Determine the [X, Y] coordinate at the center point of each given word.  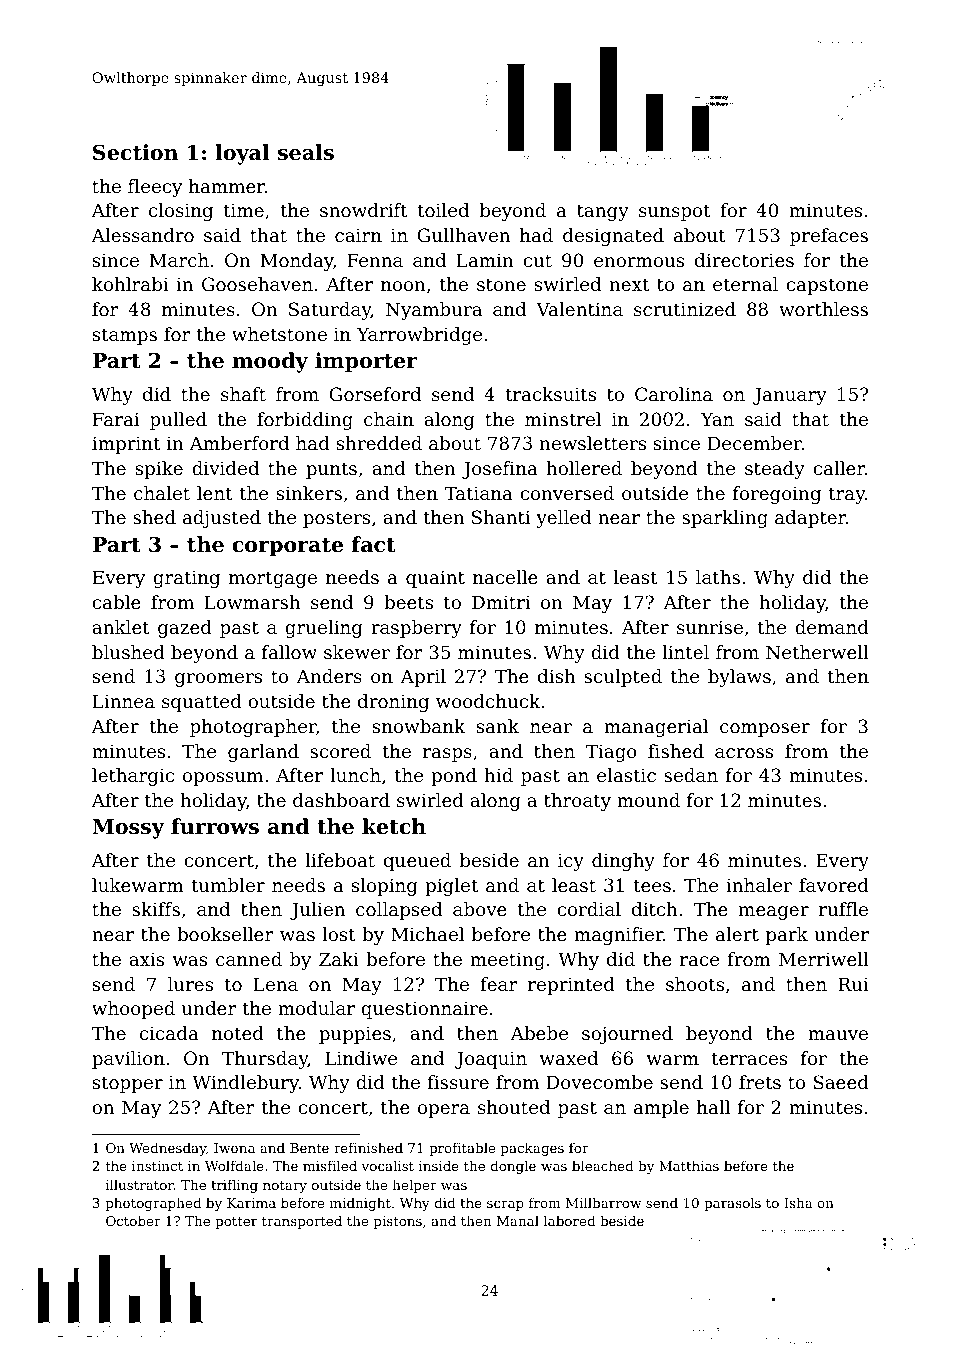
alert [737, 934]
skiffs [156, 909]
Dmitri [501, 602]
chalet [162, 493]
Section [135, 152]
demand [832, 627]
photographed [153, 1204]
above [480, 909]
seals [306, 152]
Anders [329, 676]
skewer [357, 652]
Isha [798, 1202]
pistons [398, 1222]
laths [718, 577]
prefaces [829, 237]
